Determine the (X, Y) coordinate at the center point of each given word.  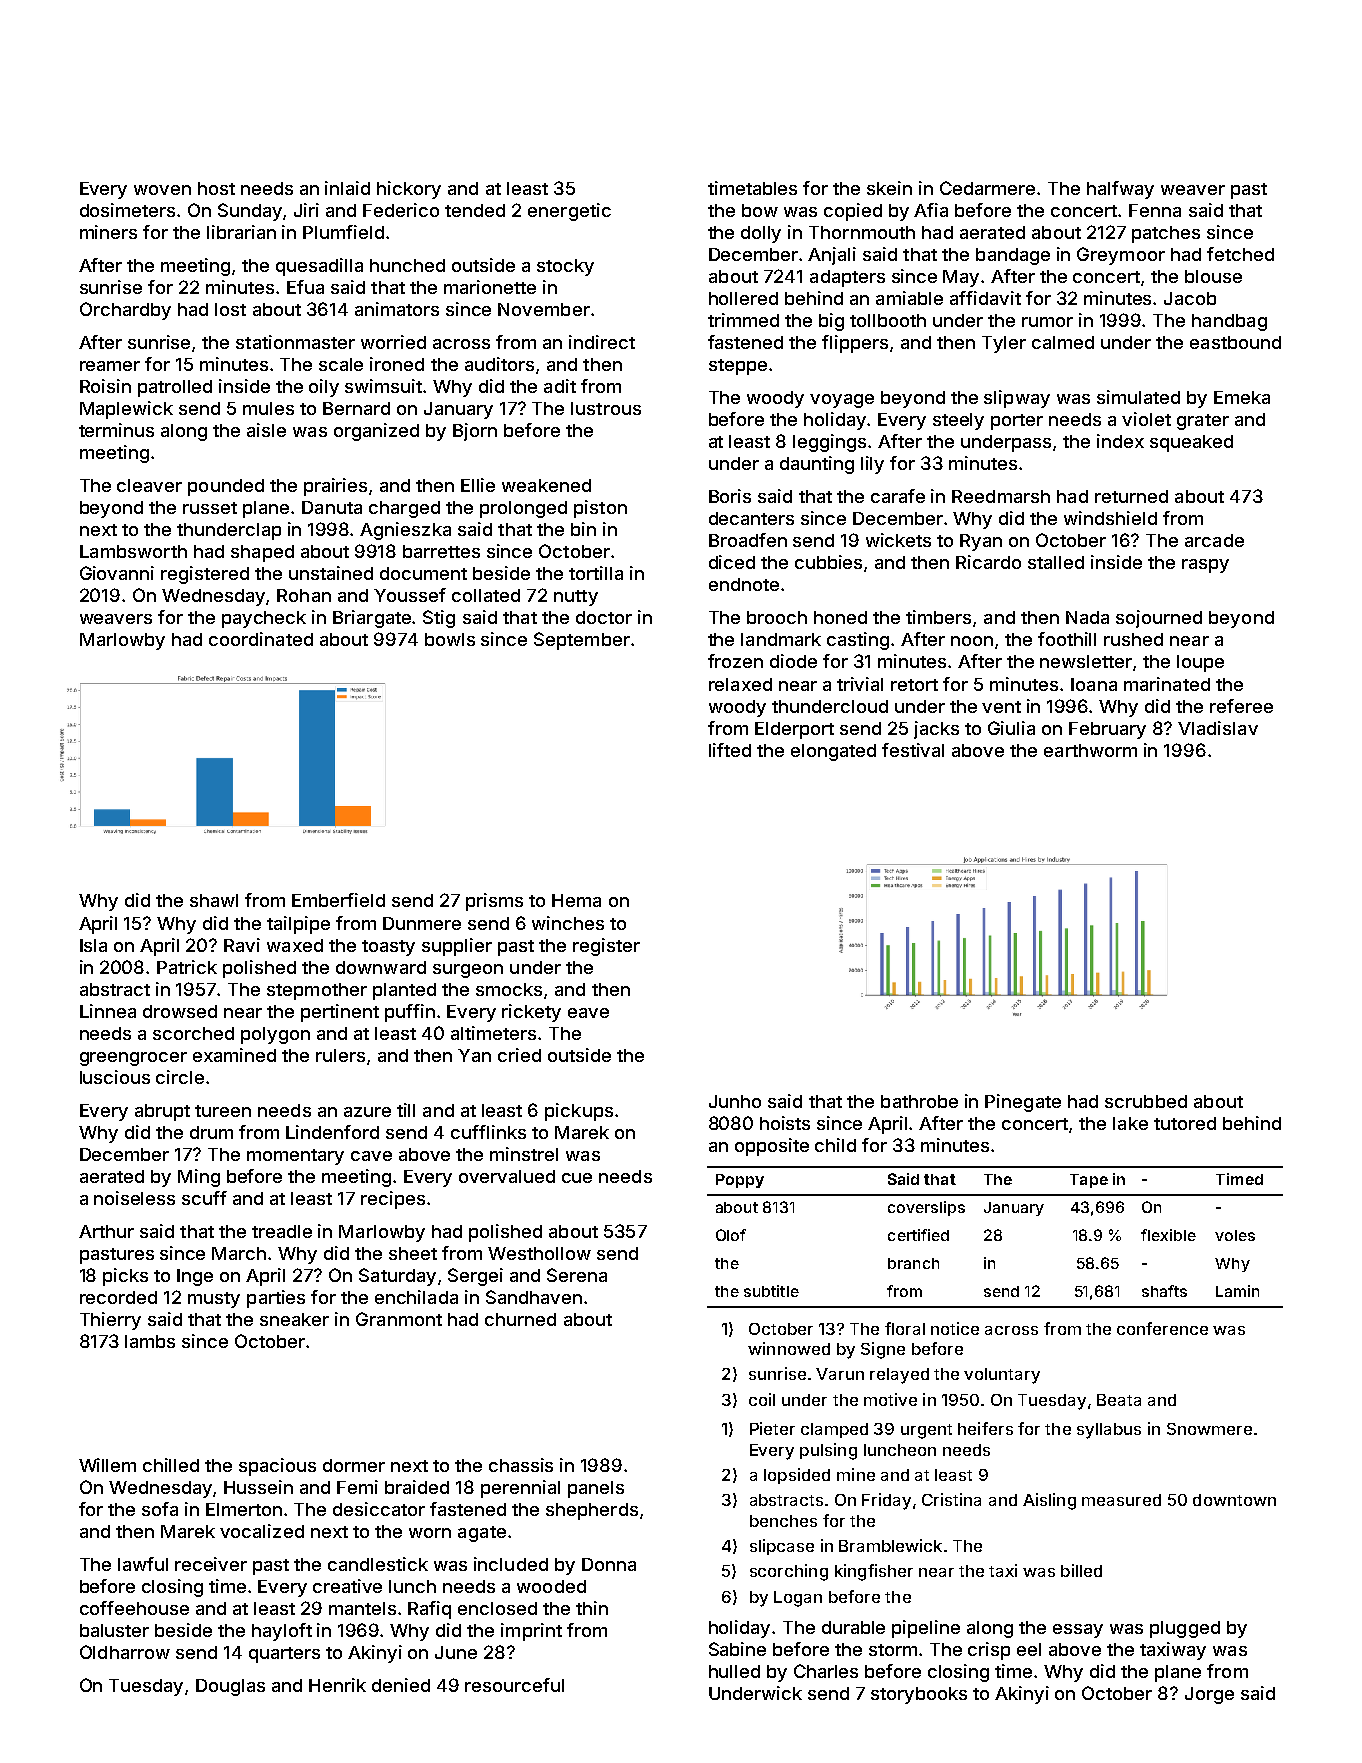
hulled (734, 1671)
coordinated (261, 639)
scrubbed (1146, 1101)
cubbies (828, 562)
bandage (1013, 256)
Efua (305, 287)
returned (1131, 496)
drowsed (180, 1011)
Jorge (1209, 1695)
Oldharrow (125, 1652)
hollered (743, 298)
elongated (833, 752)
